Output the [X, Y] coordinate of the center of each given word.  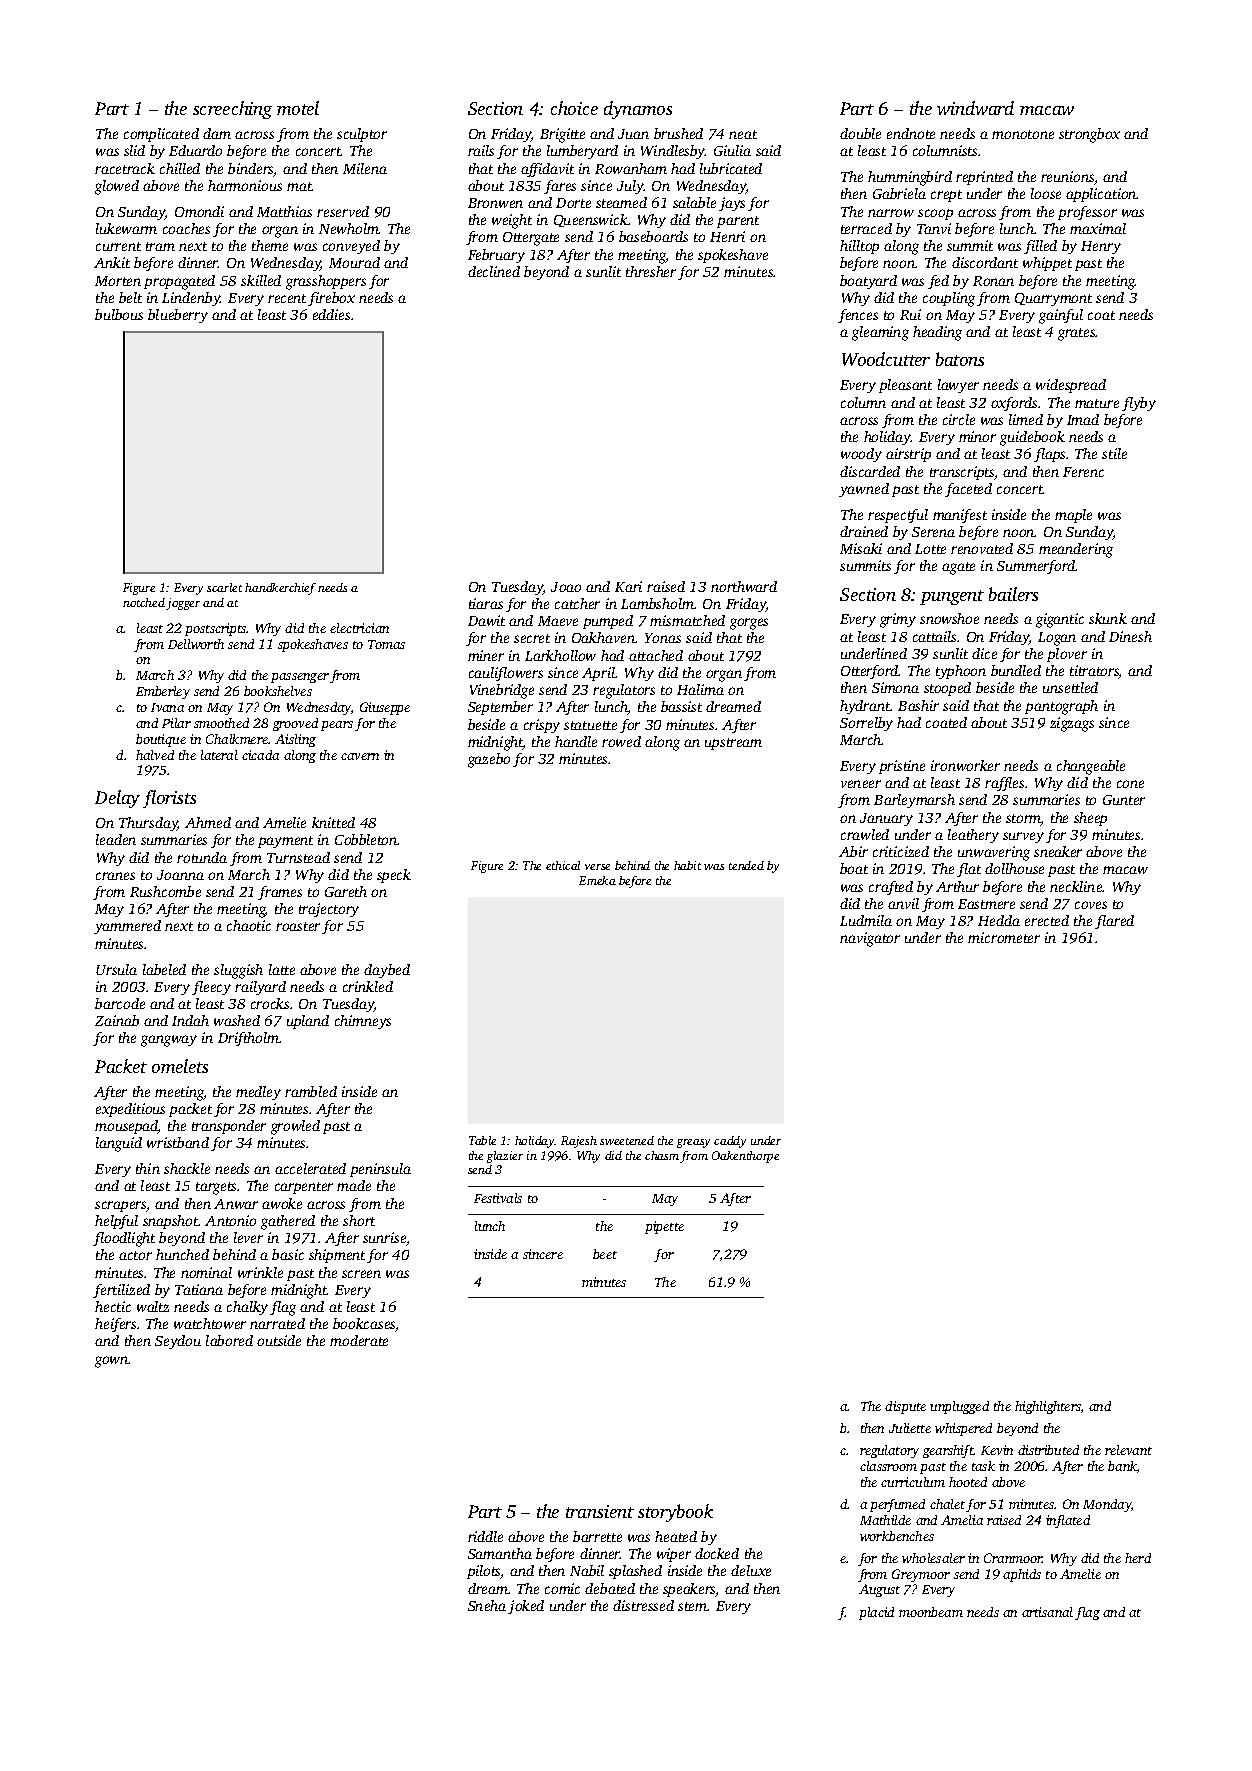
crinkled [368, 986]
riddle [485, 1536]
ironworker [965, 765]
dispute [905, 1407]
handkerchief [280, 589]
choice [574, 108]
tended [746, 865]
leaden [116, 839]
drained [864, 531]
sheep [1090, 819]
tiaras [486, 603]
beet [605, 1254]
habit [687, 865]
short [359, 1220]
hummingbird [910, 178]
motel [298, 108]
